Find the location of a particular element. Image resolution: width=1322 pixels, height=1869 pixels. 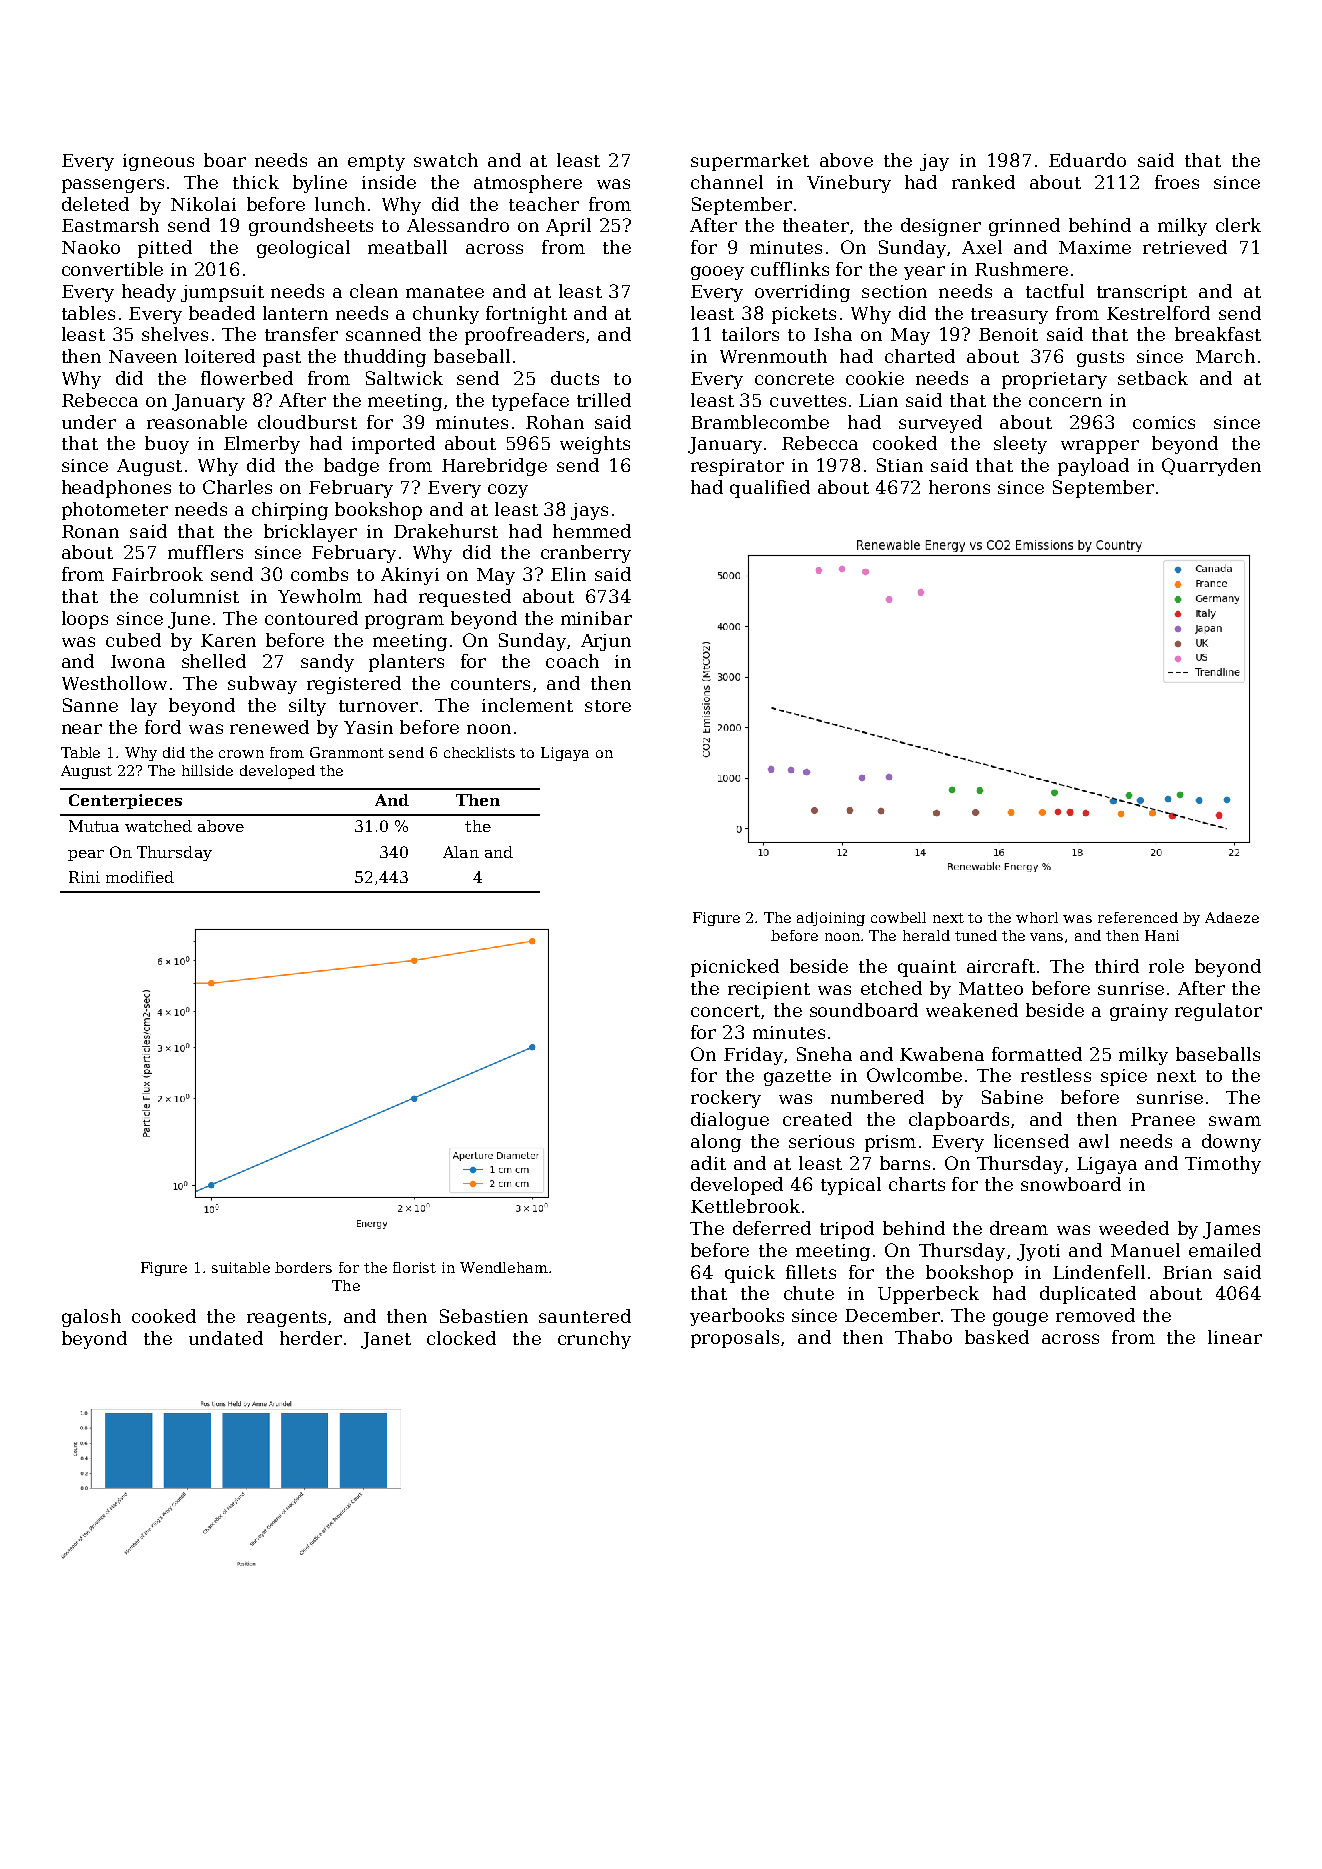

retrieved is located at coordinates (1185, 247).
